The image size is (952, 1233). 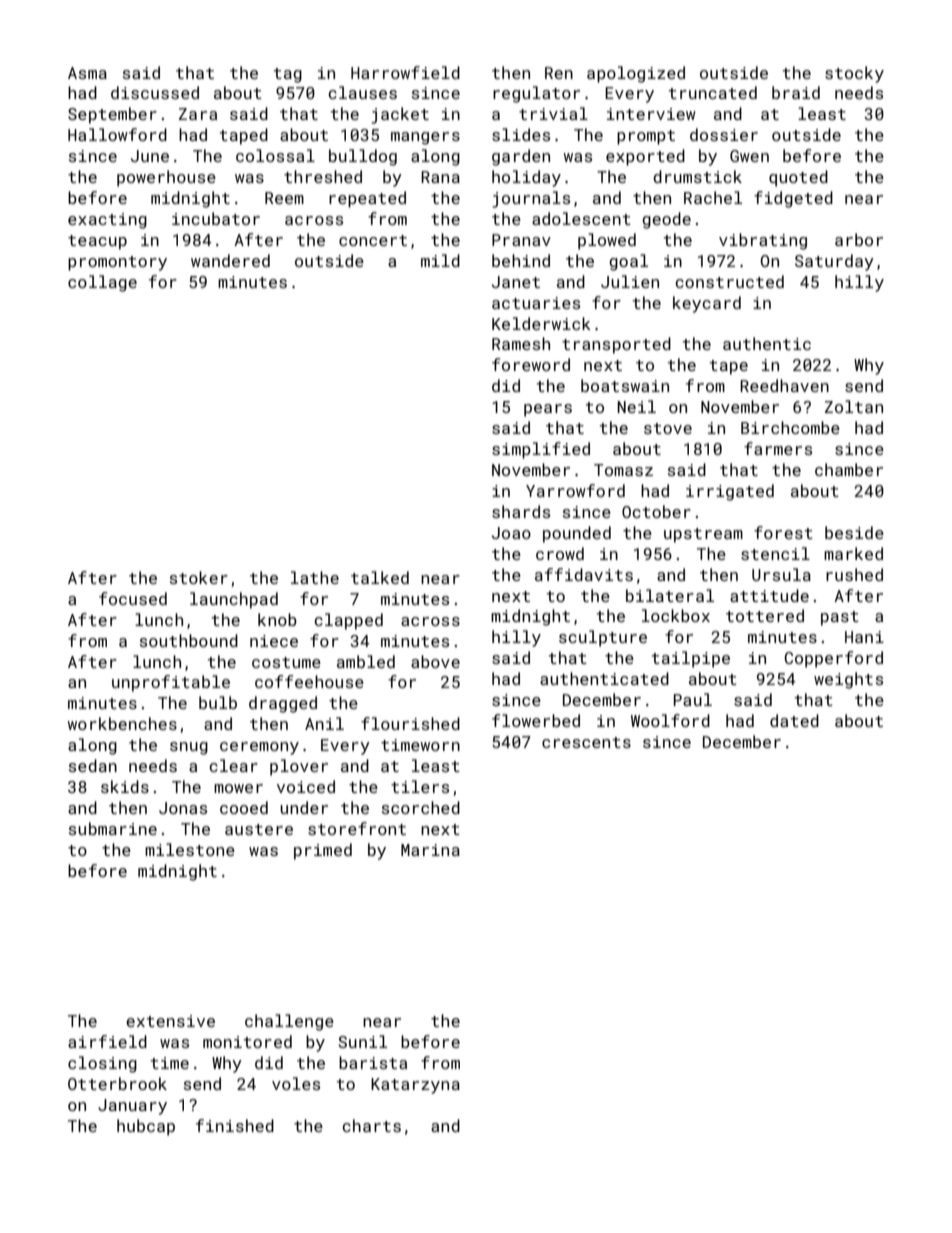 What do you see at coordinates (400, 115) in the image?
I see `jacket` at bounding box center [400, 115].
